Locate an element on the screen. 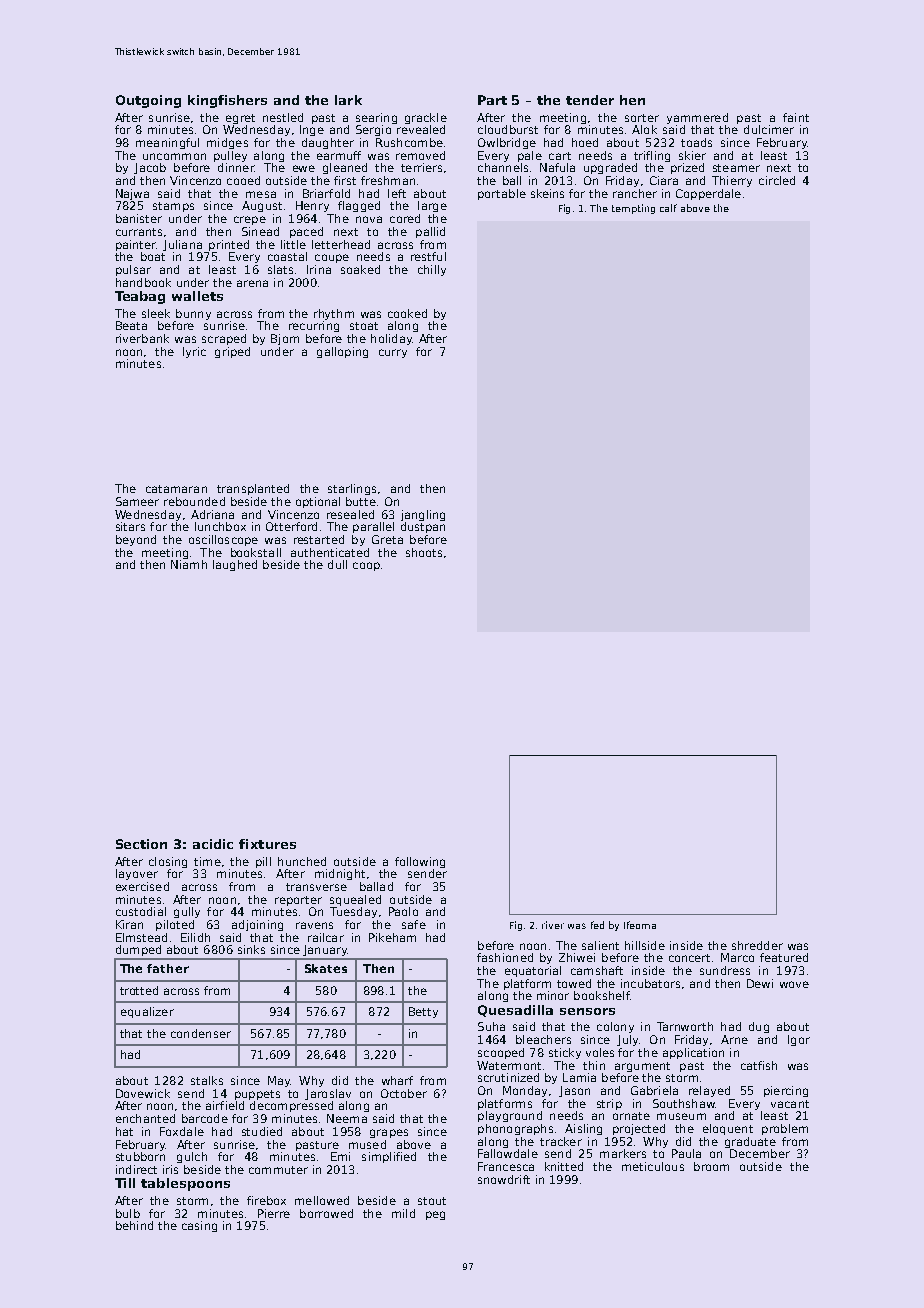 The image size is (924, 1308). kingfishers is located at coordinates (227, 101).
